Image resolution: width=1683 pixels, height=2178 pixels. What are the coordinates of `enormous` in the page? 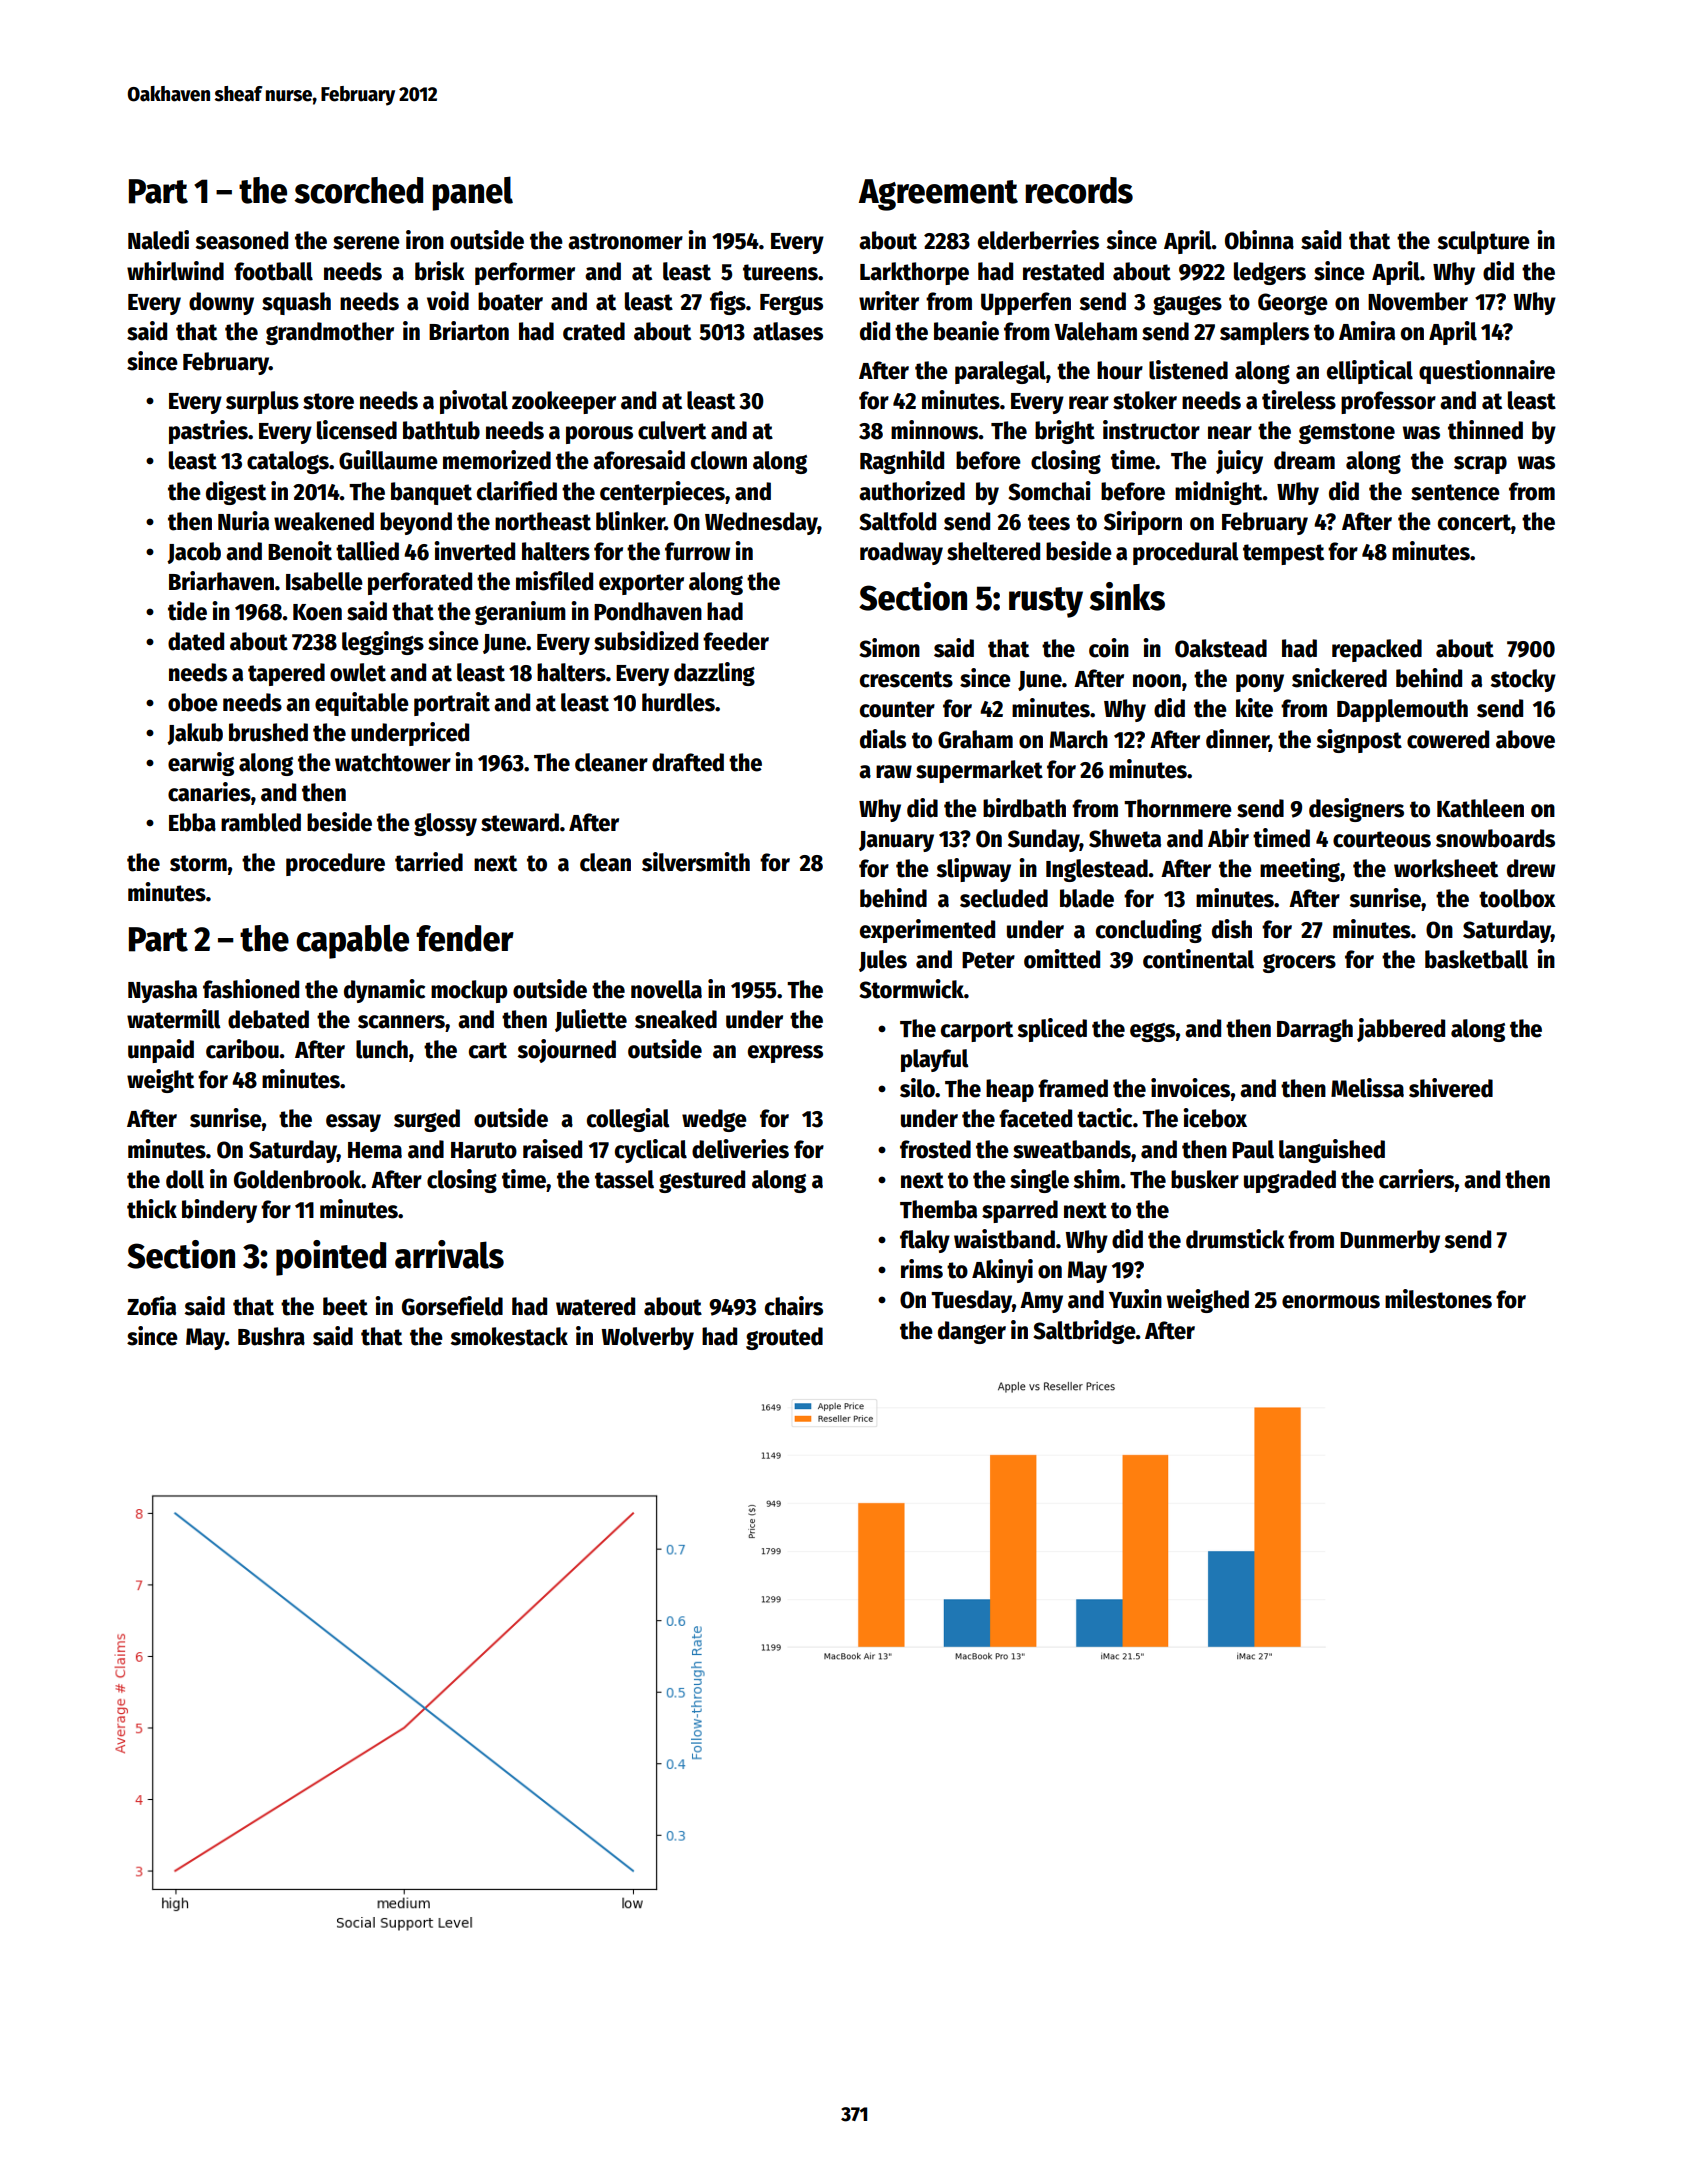 It's located at (1331, 1302).
